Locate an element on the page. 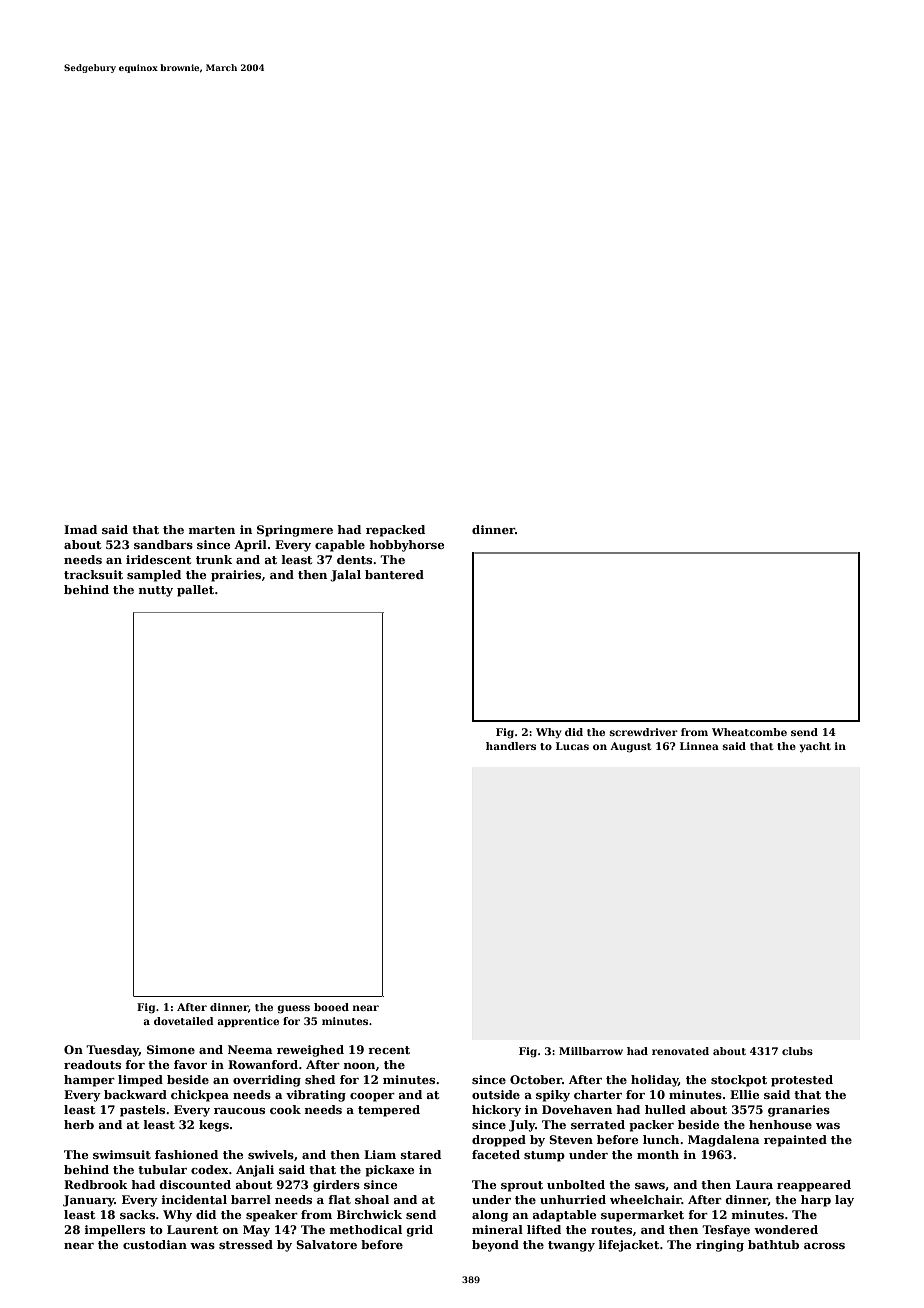  bantered is located at coordinates (394, 574).
